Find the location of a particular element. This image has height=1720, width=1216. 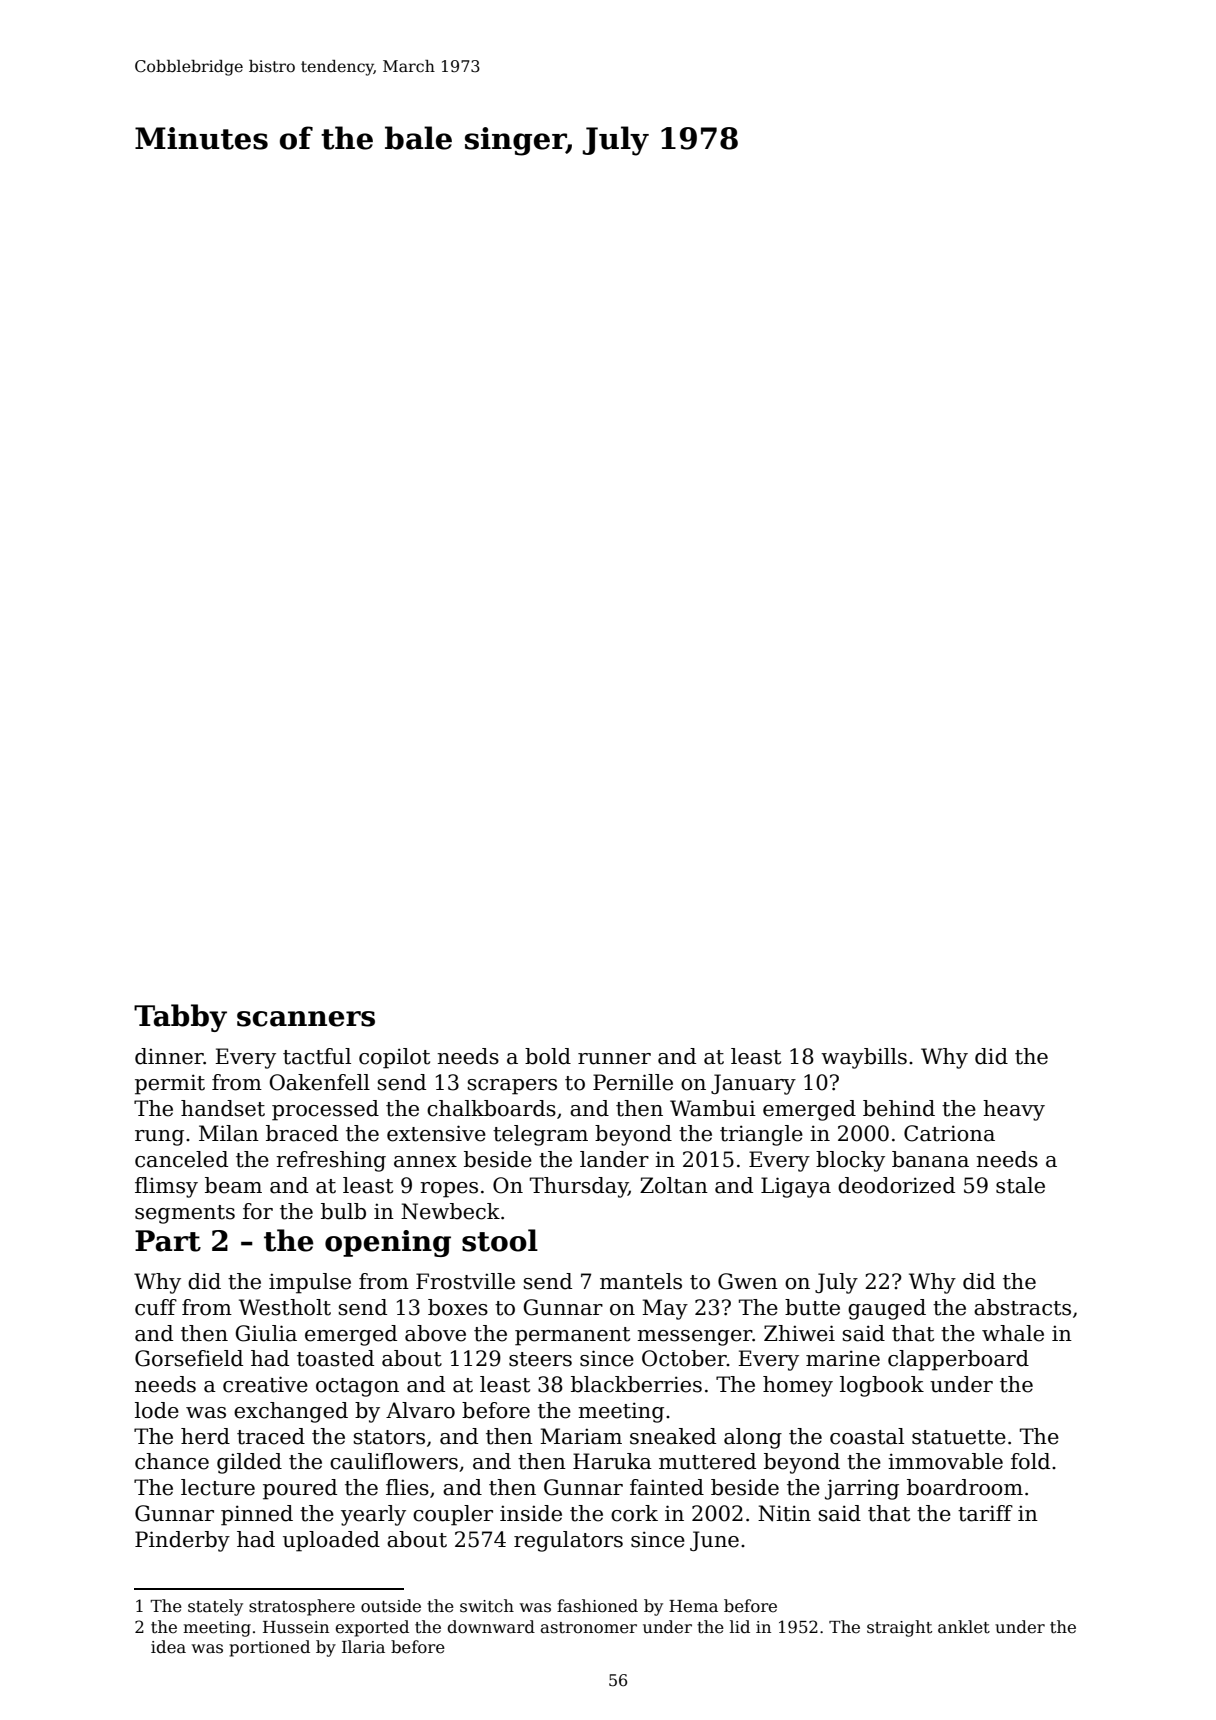

dinner is located at coordinates (169, 1056).
